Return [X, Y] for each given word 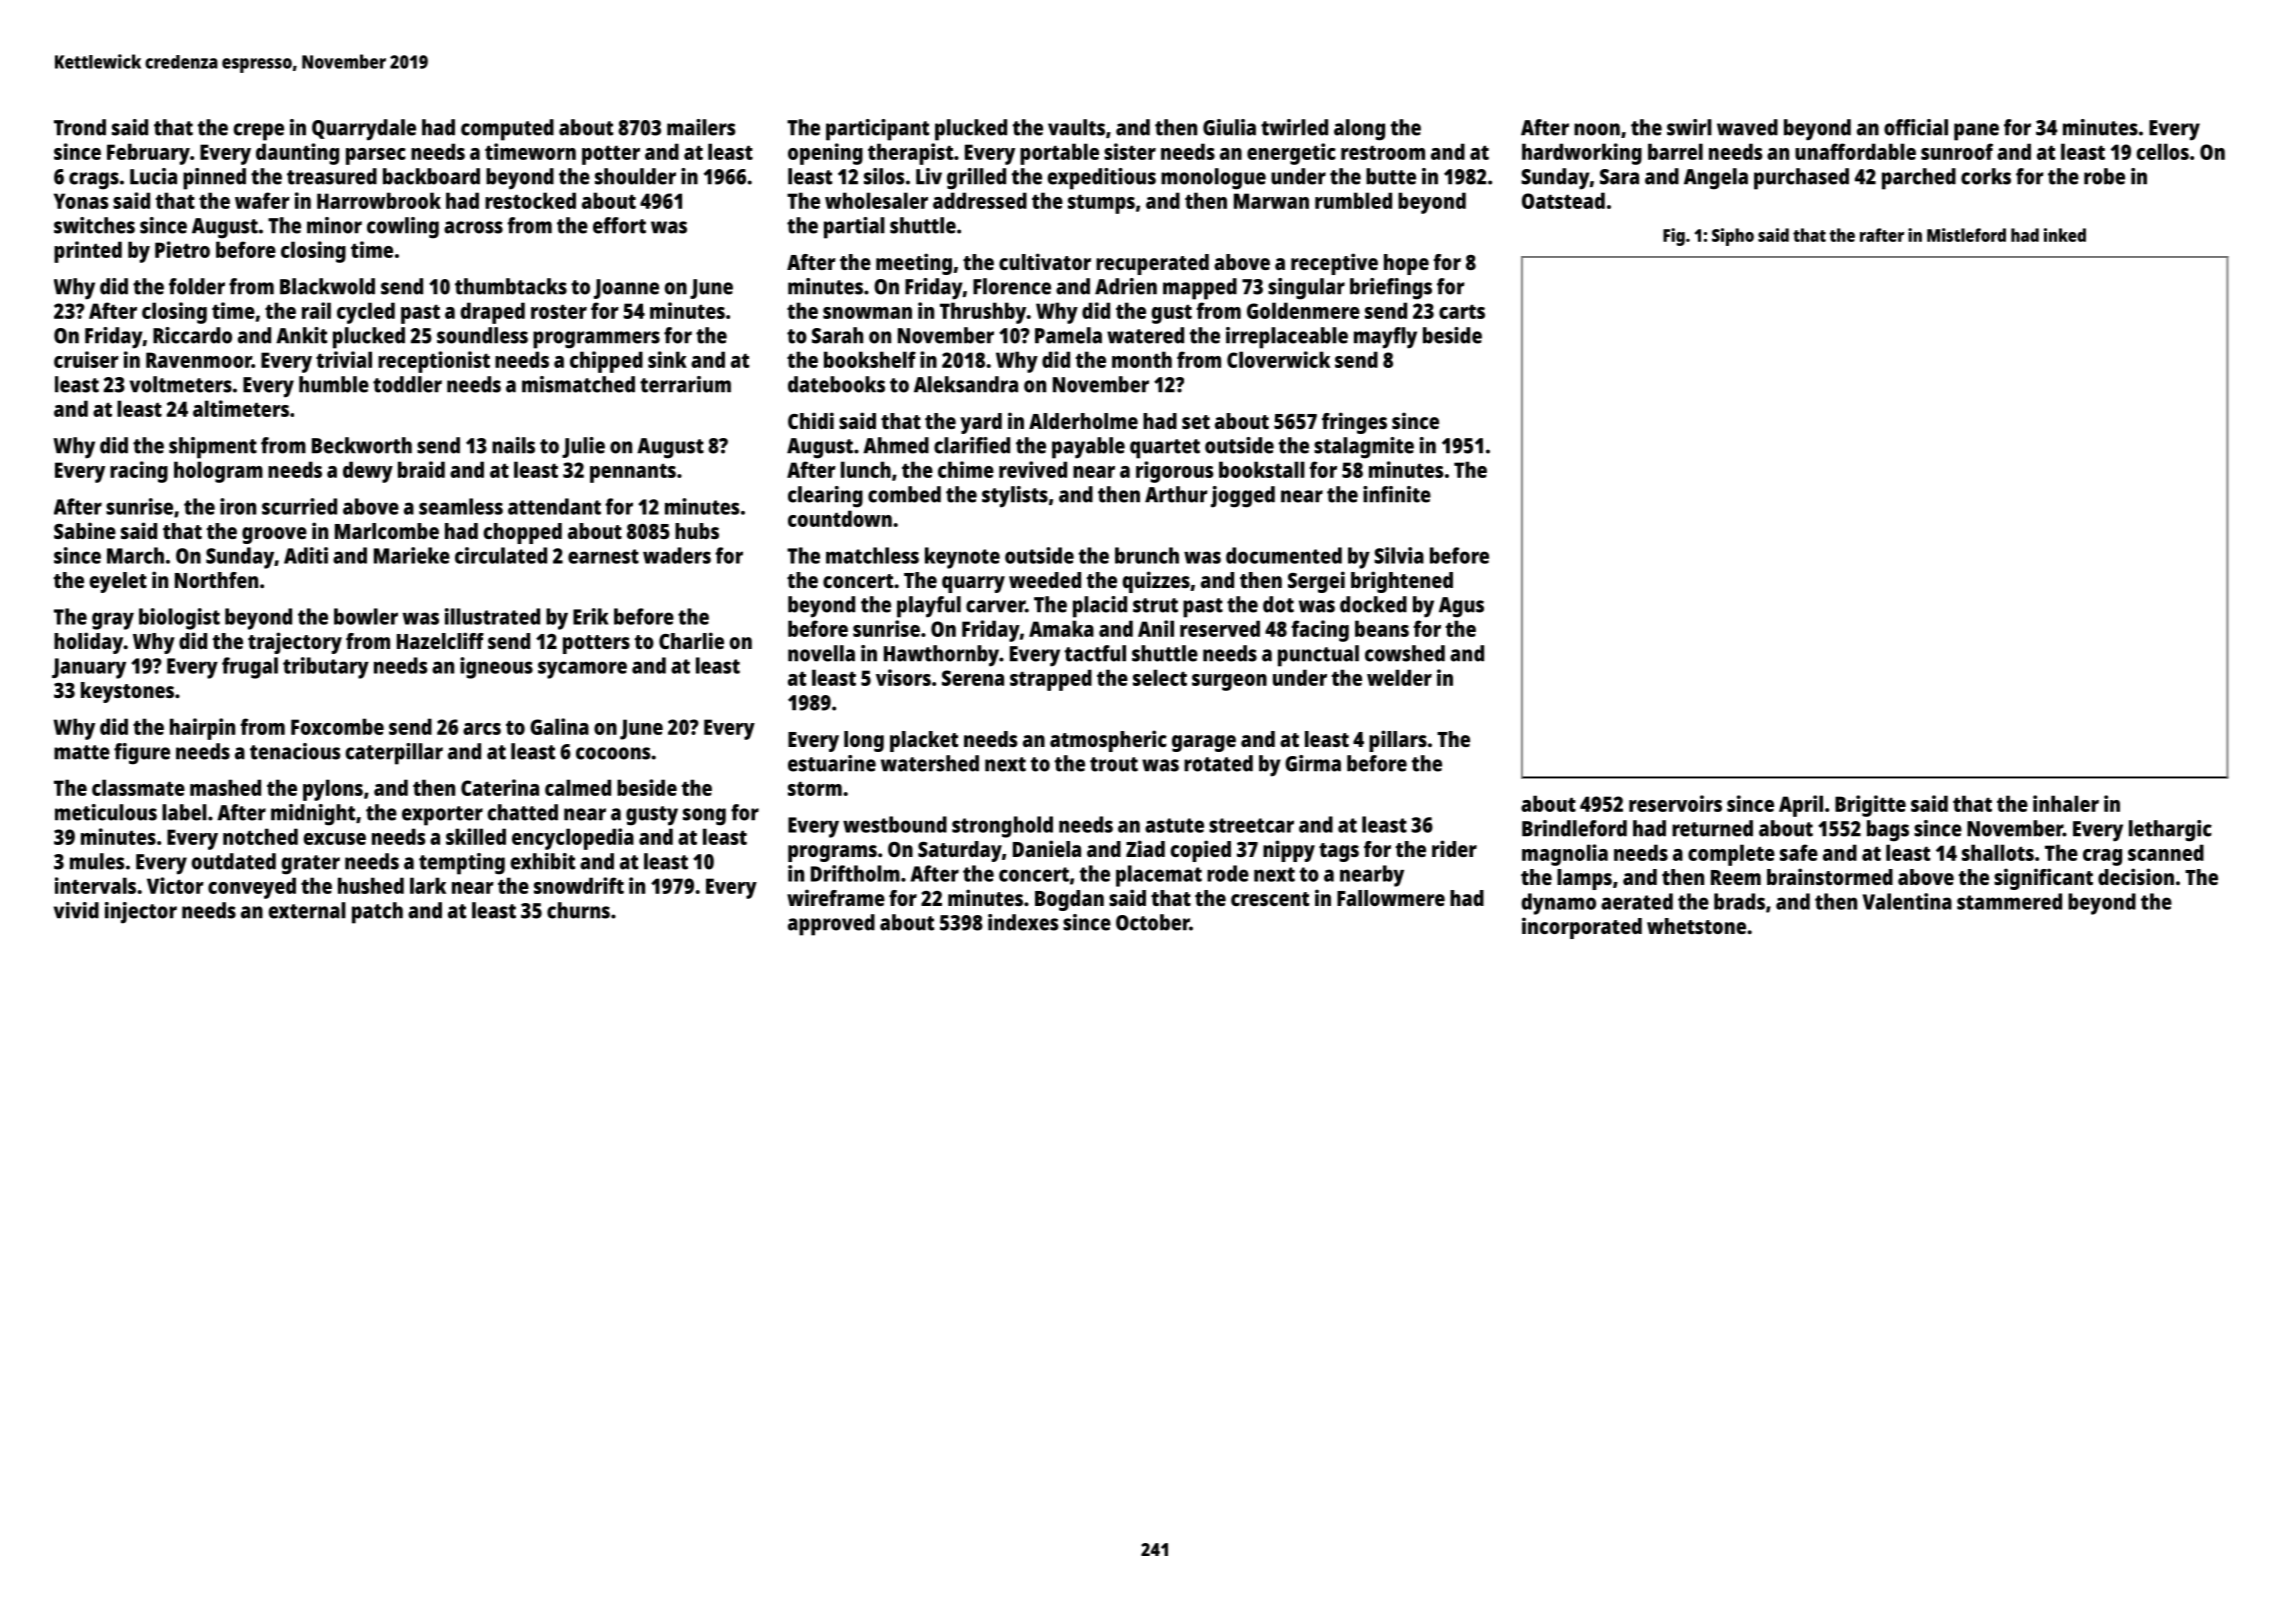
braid [421, 469]
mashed [225, 787]
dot [1278, 604]
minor [334, 225]
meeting [914, 264]
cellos [2163, 151]
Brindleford [1574, 828]
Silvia [1399, 555]
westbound [895, 824]
